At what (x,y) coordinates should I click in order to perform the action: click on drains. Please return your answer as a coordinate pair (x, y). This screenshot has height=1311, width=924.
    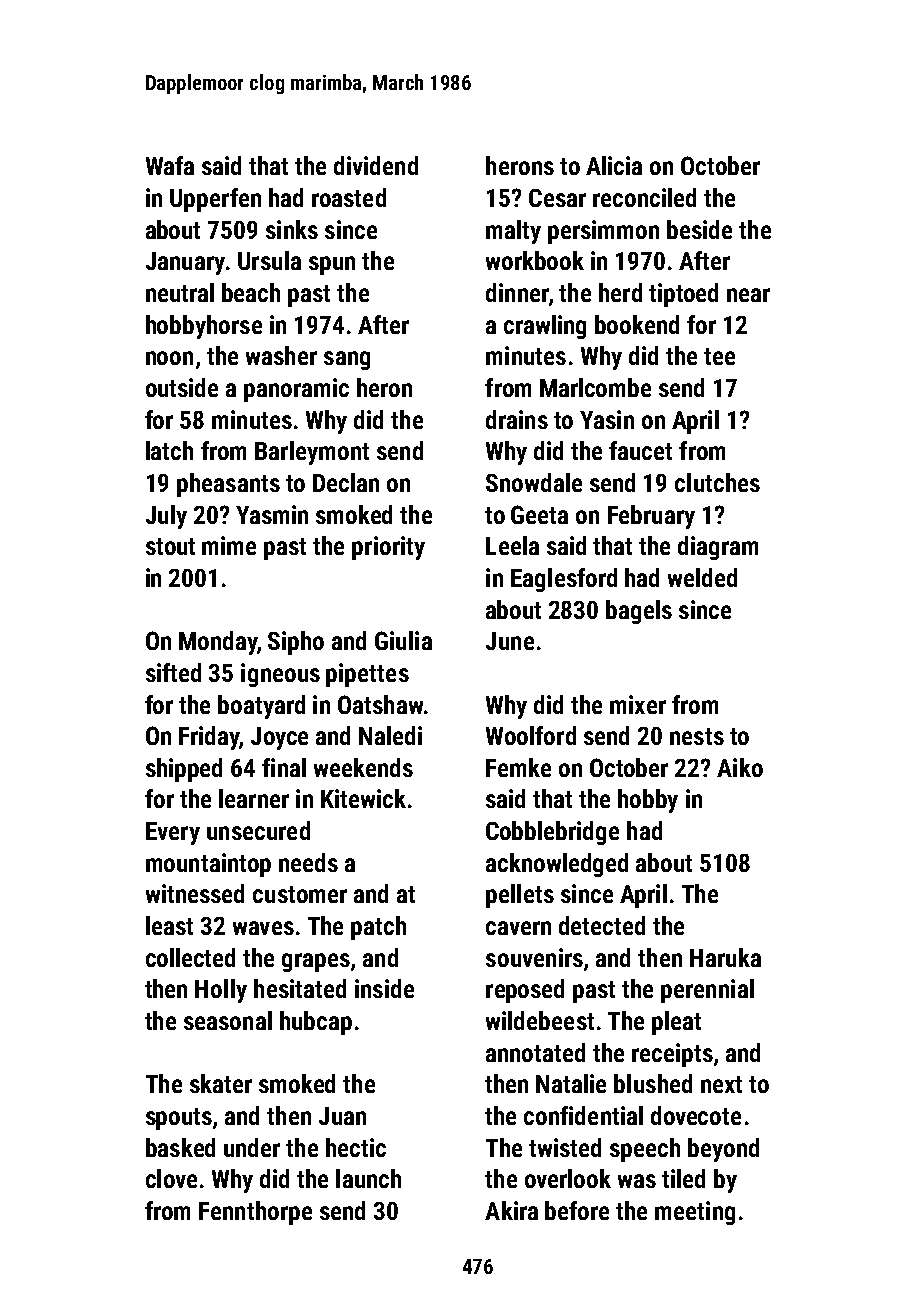
    Looking at the image, I should click on (517, 419).
